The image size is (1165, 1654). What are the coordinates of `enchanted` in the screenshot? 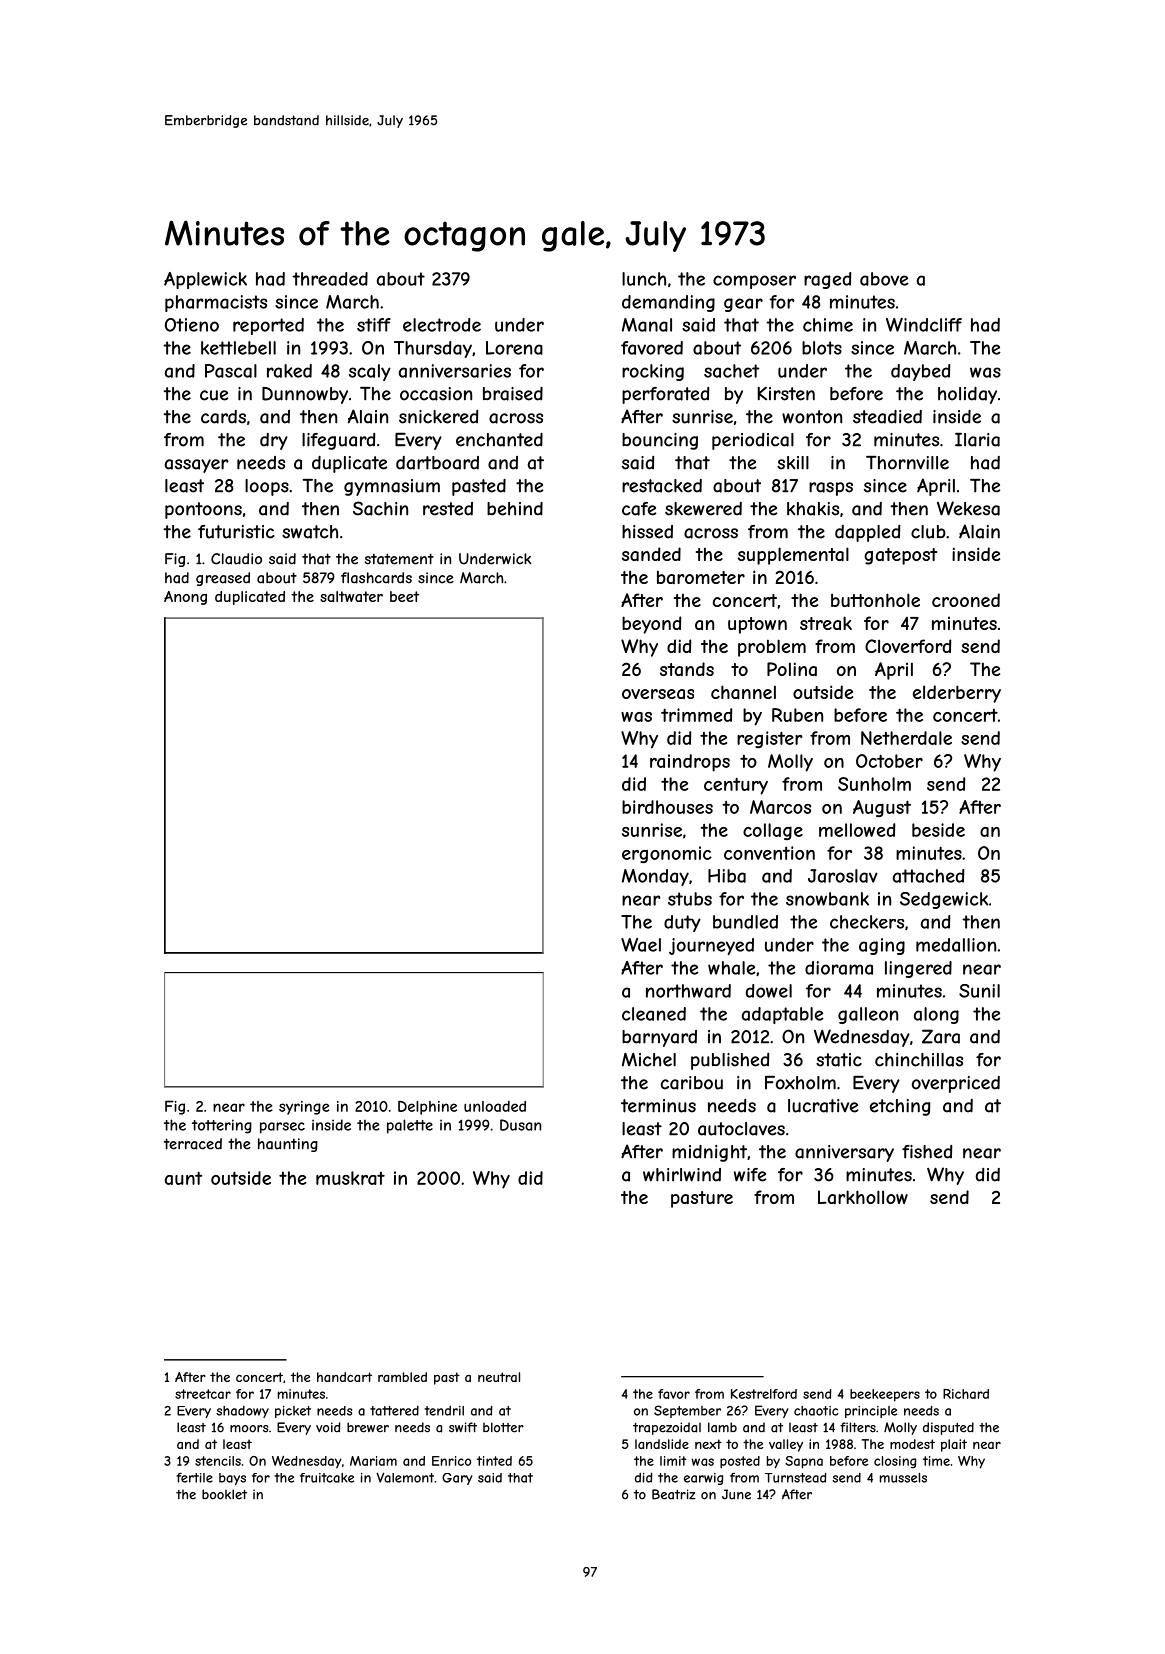 It's located at (499, 440).
